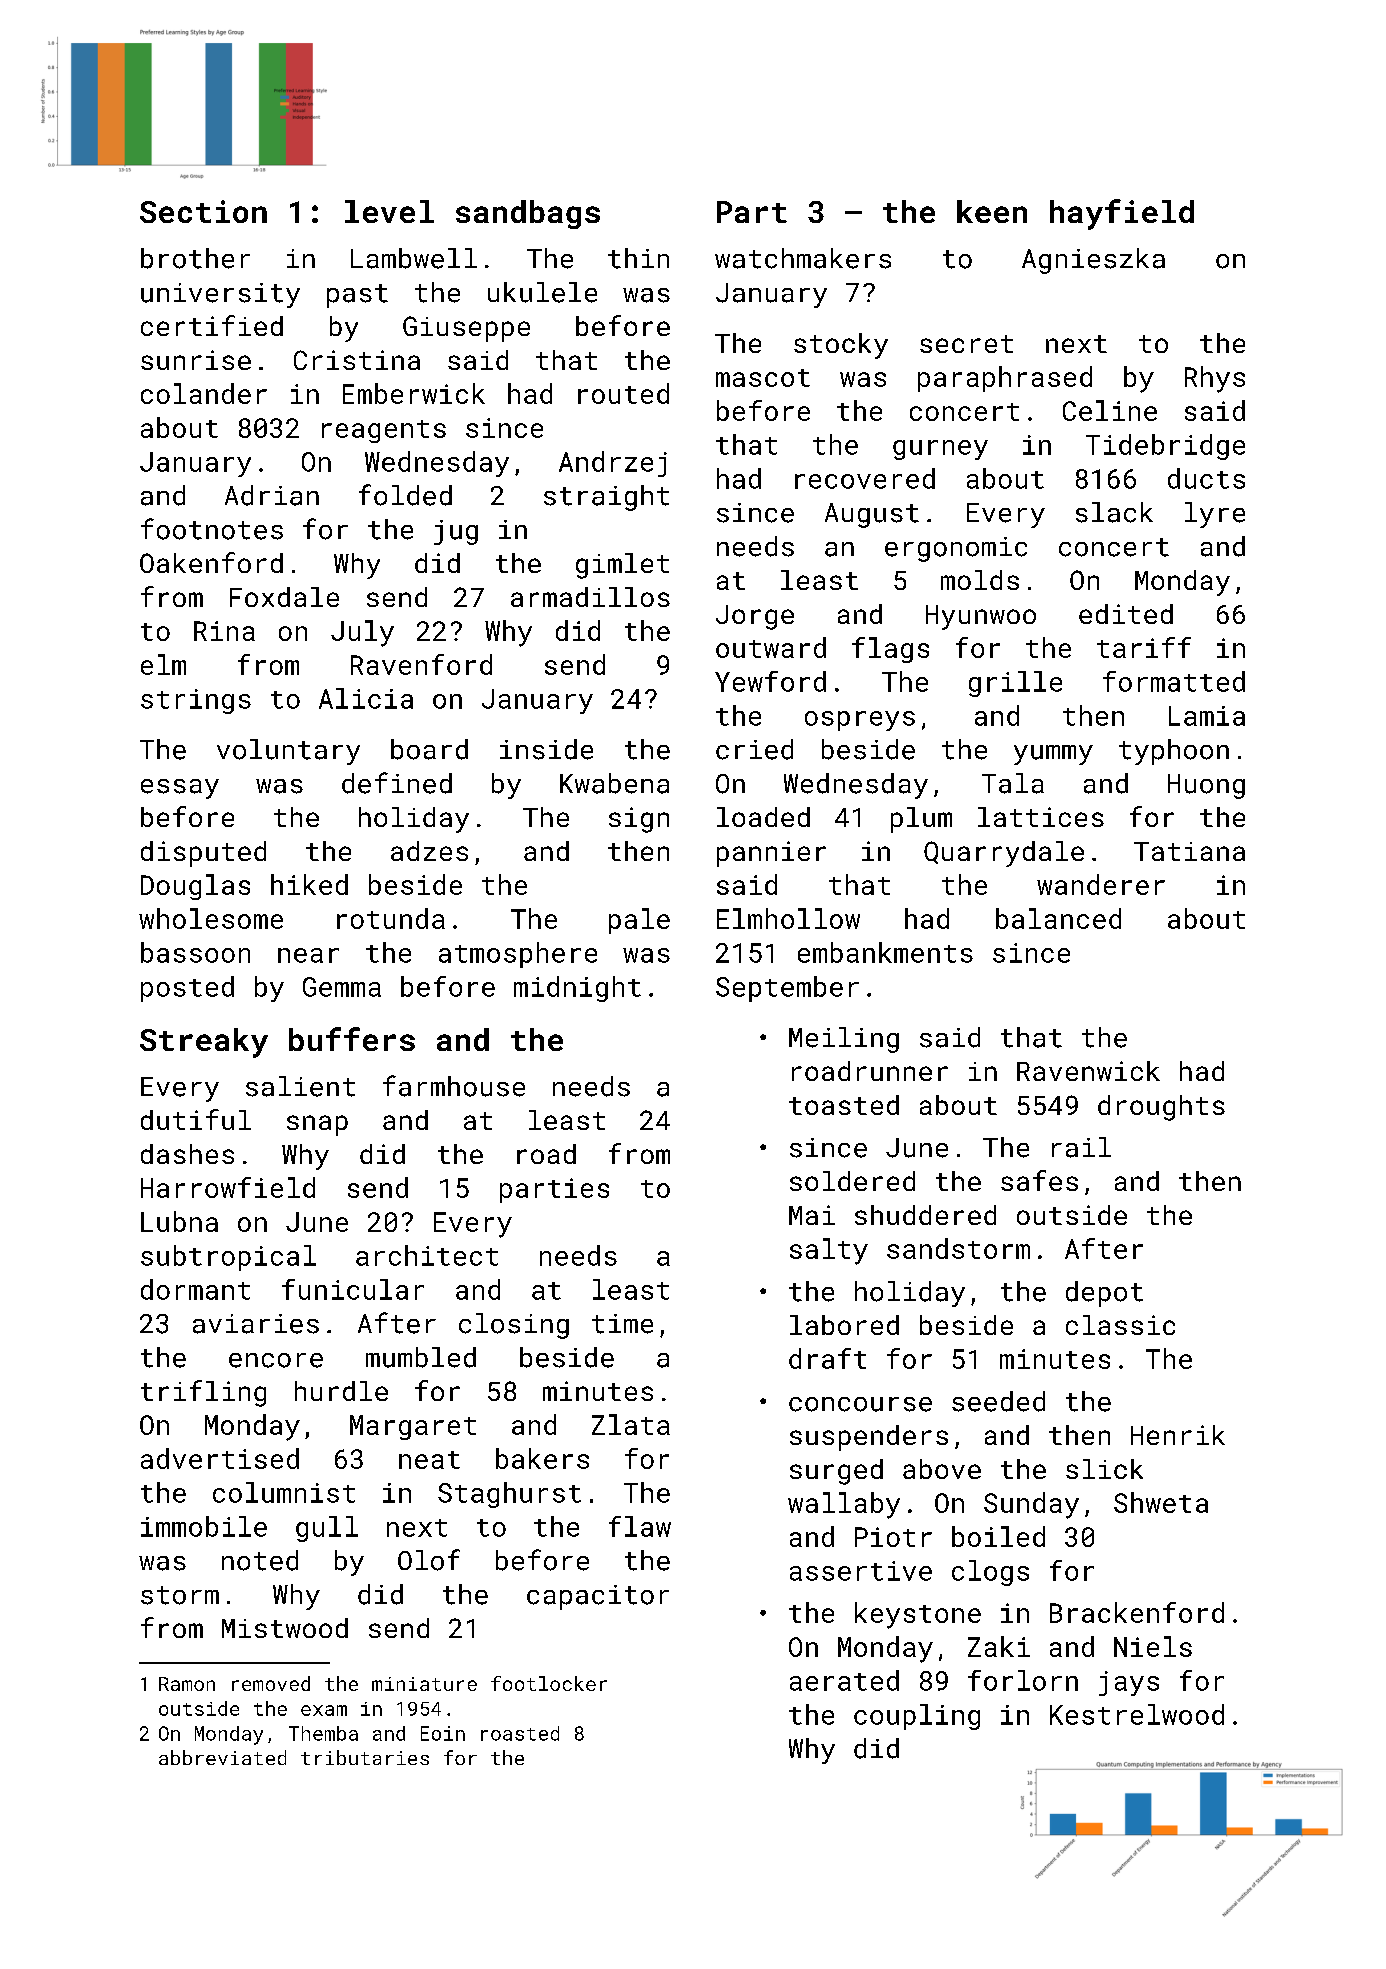 The image size is (1386, 1969). I want to click on immobile, so click(204, 1526).
